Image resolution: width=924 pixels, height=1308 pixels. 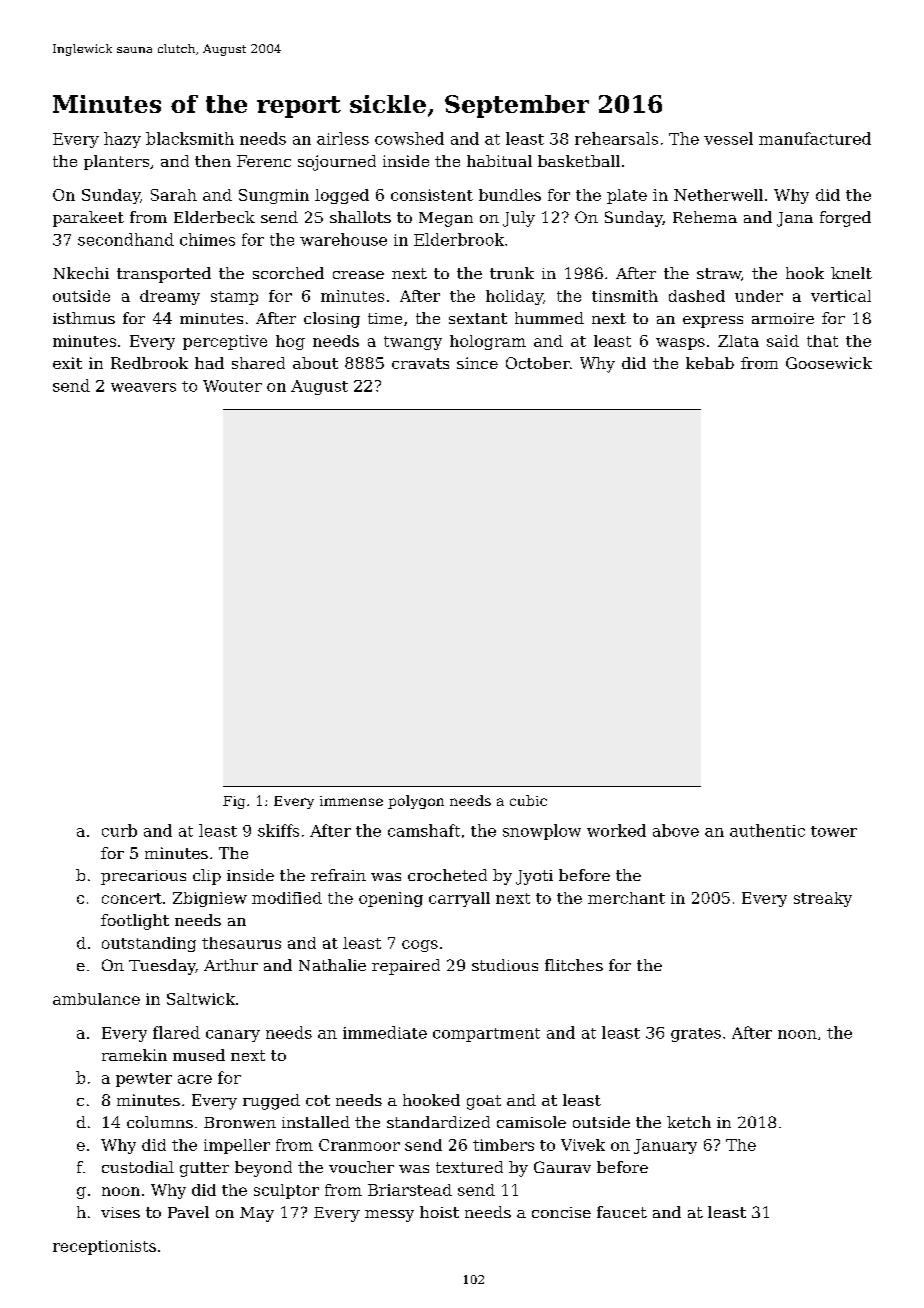 I want to click on receptionists, so click(x=104, y=1247).
